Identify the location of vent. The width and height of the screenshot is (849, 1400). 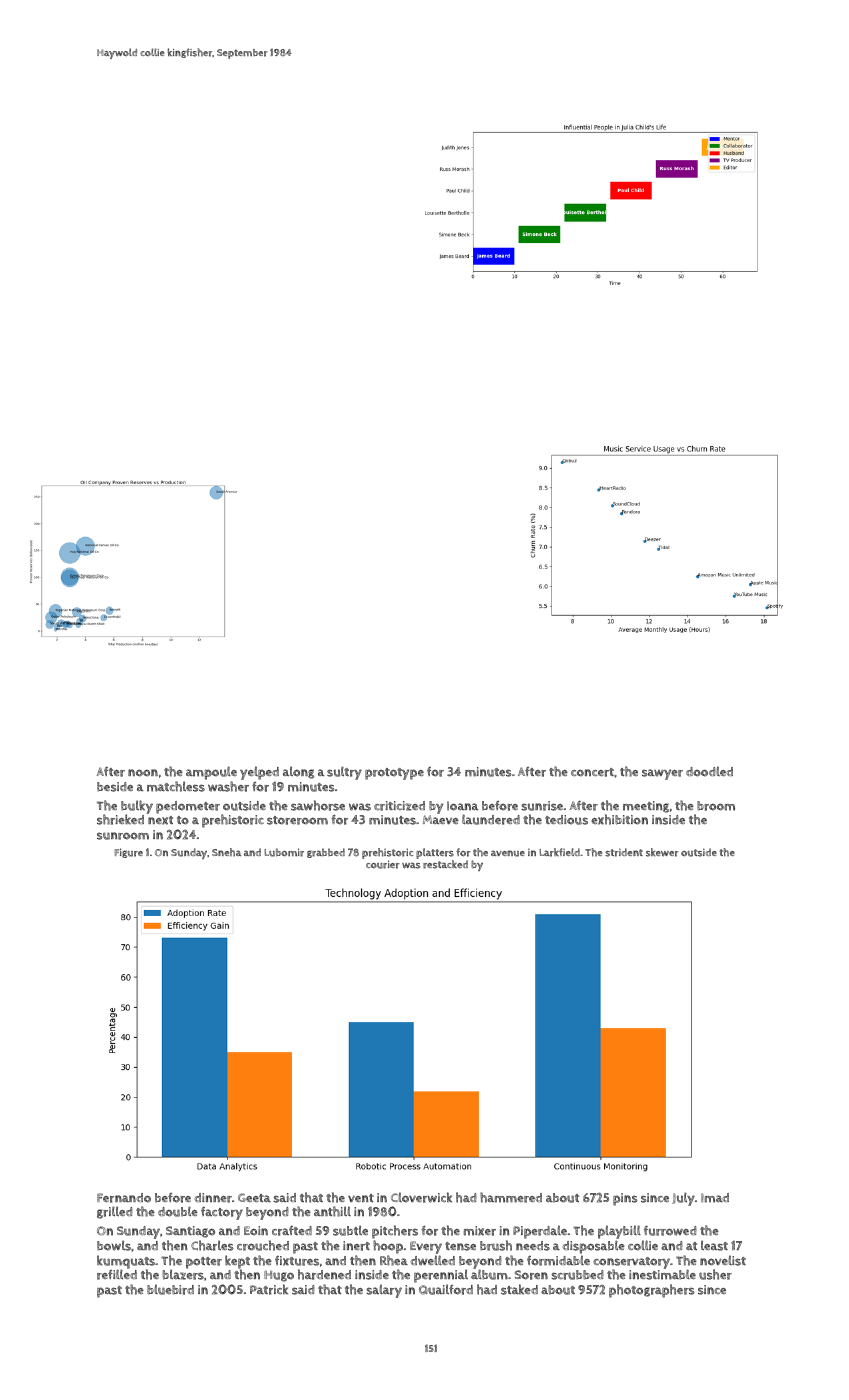
(361, 1198).
